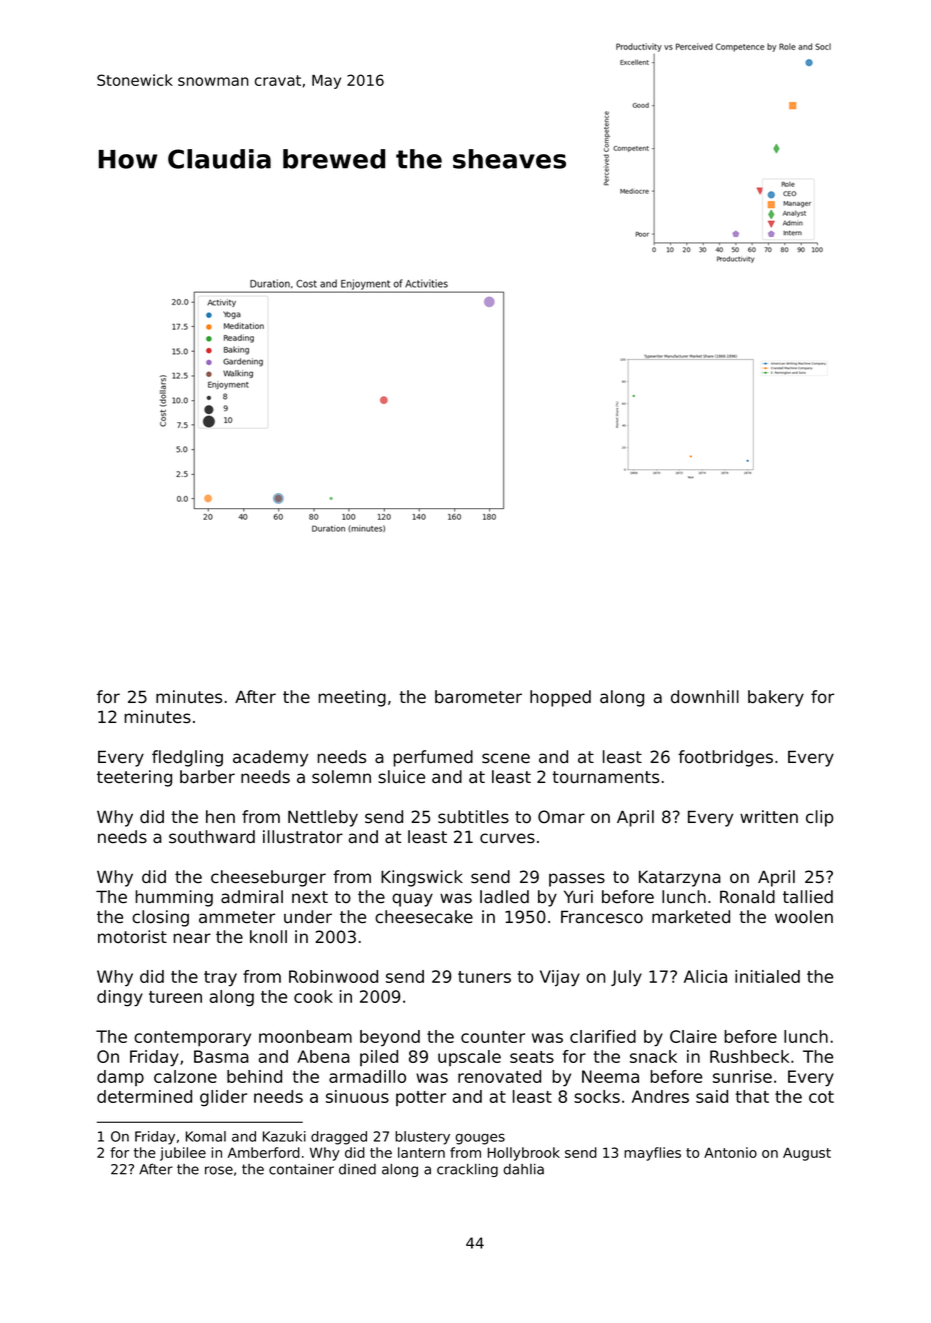 Image resolution: width=931 pixels, height=1323 pixels. What do you see at coordinates (680, 878) in the screenshot?
I see `Katarzyna` at bounding box center [680, 878].
